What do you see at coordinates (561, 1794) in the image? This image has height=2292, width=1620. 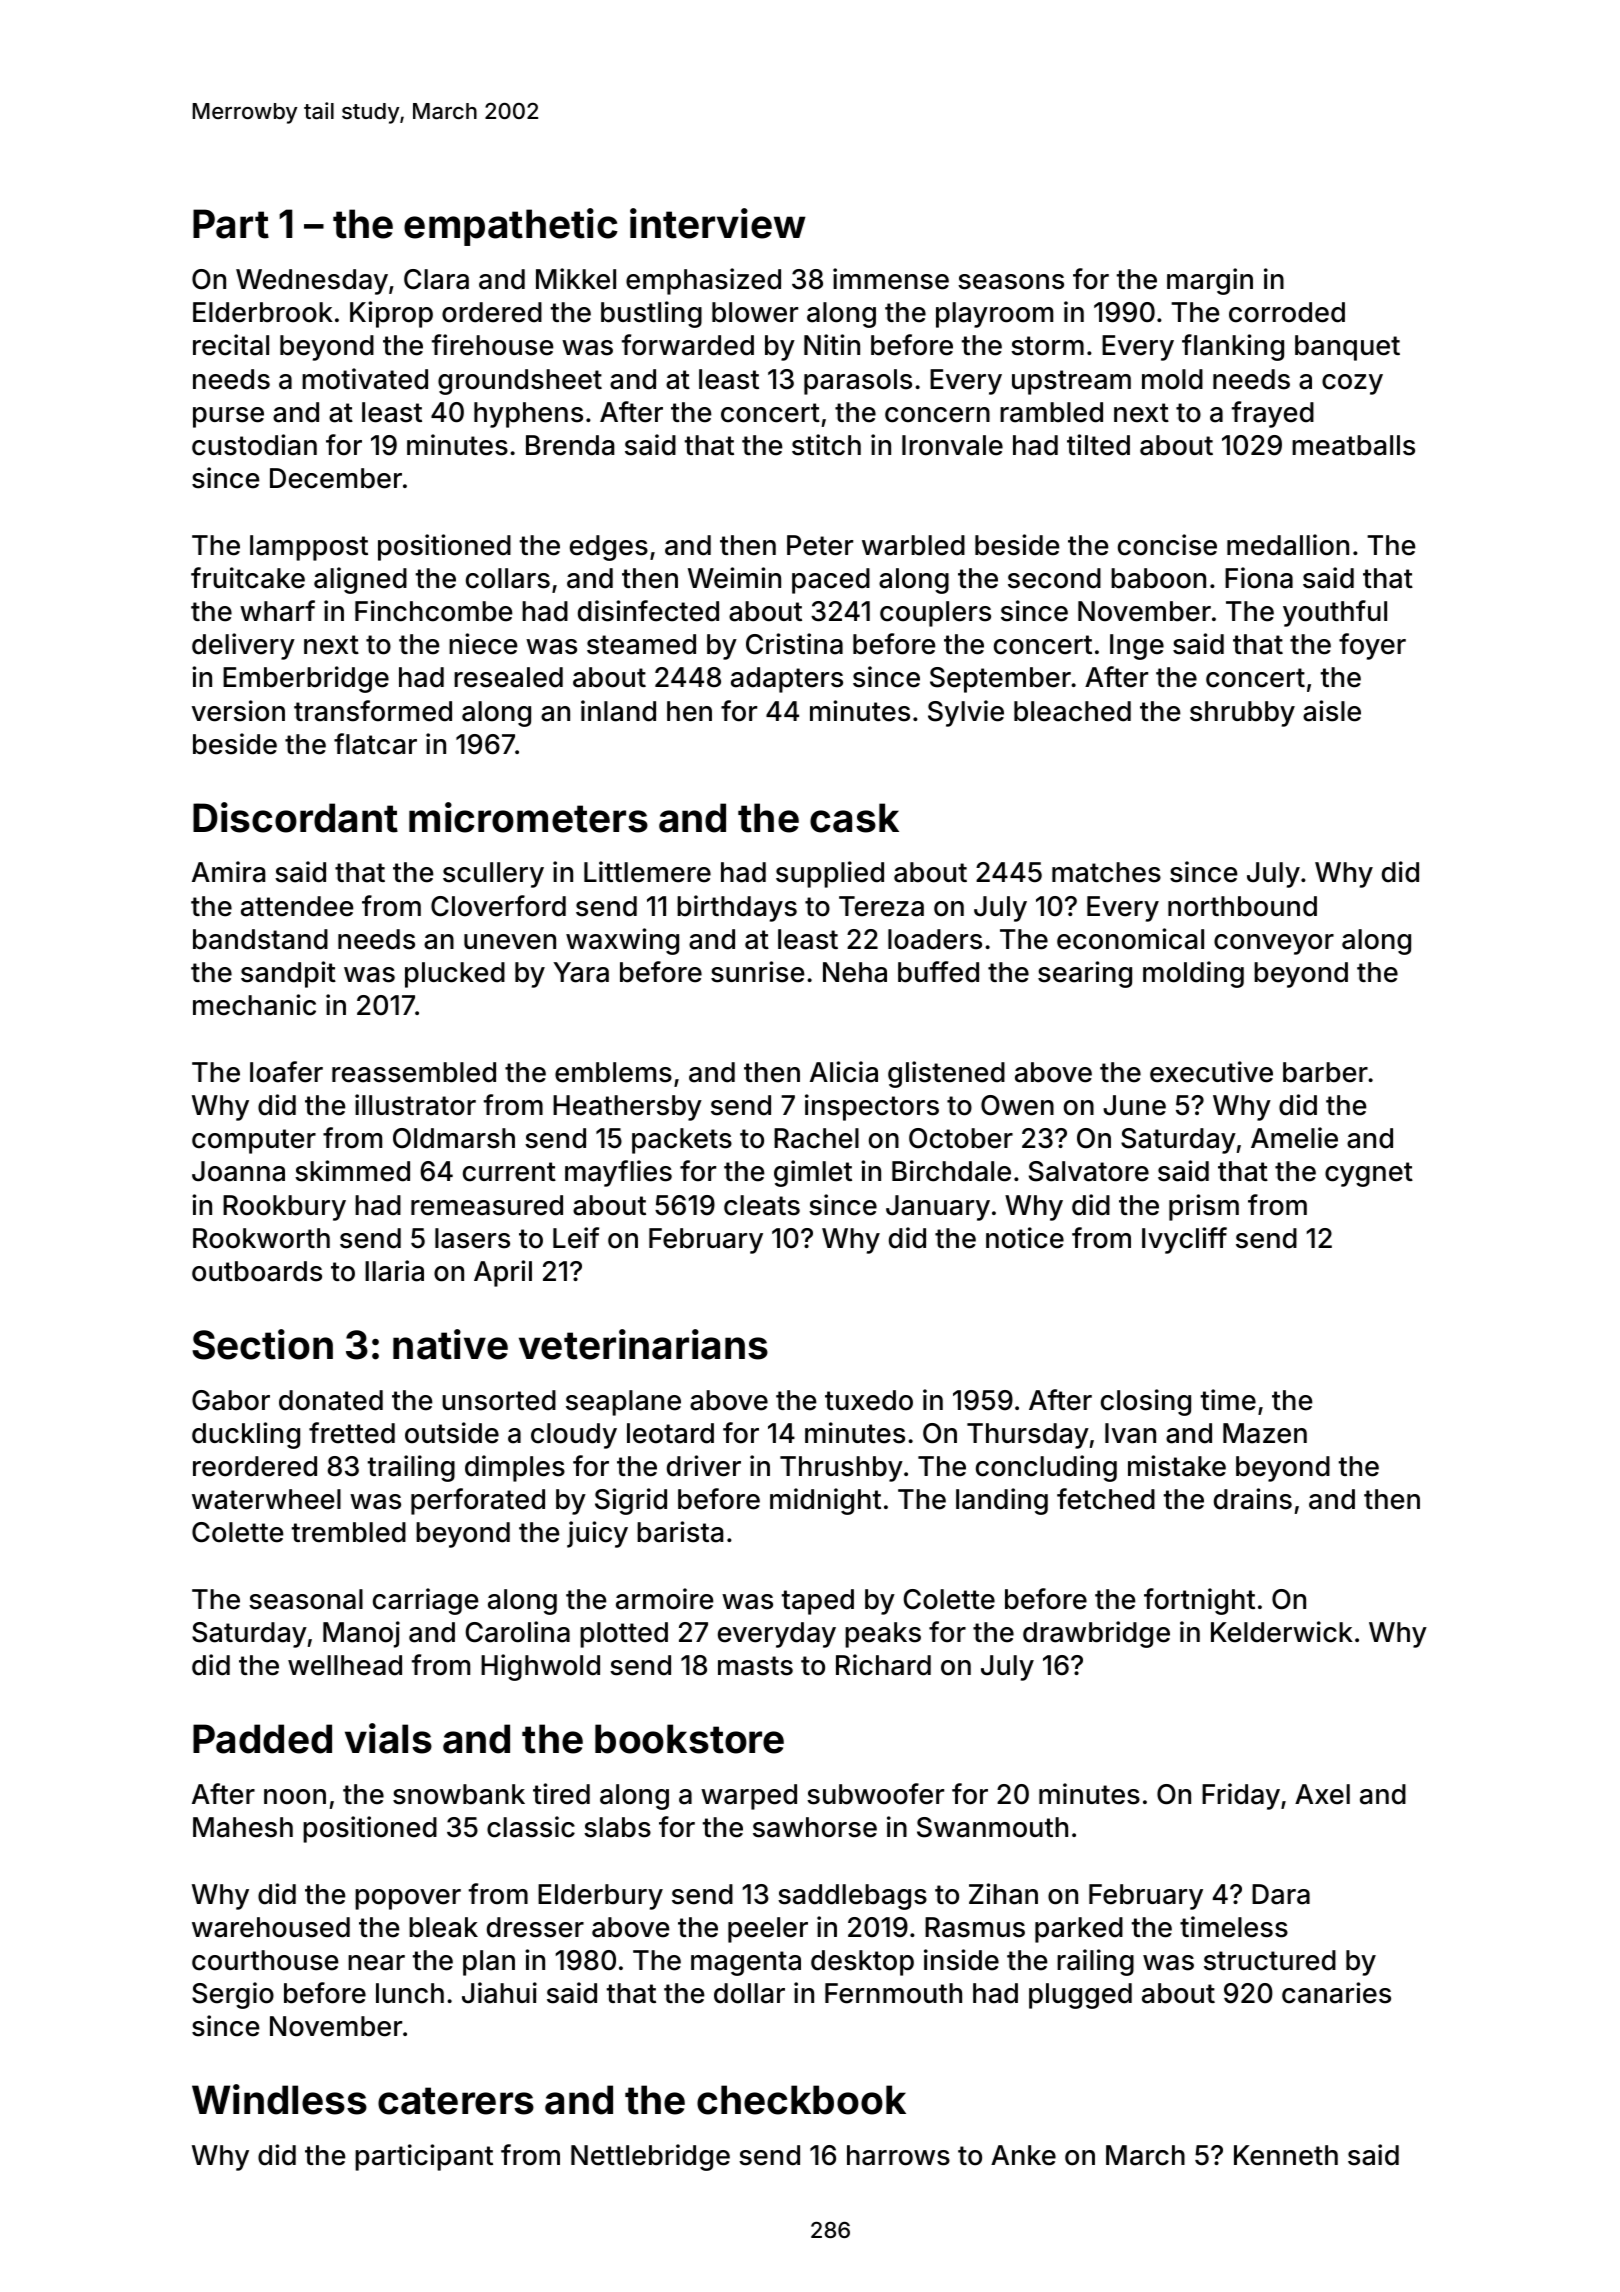 I see `tired` at bounding box center [561, 1794].
